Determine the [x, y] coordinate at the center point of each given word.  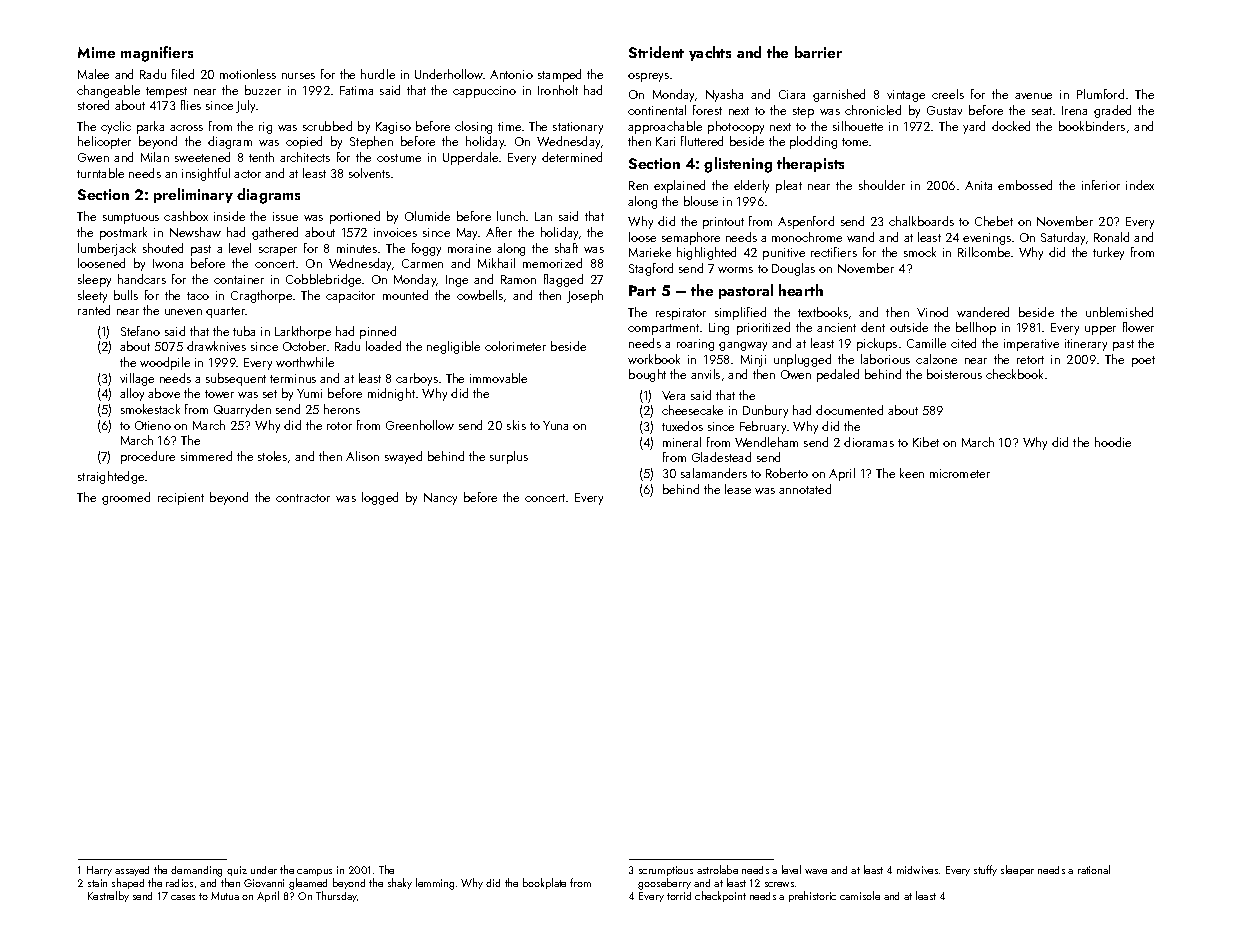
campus [314, 872]
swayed [403, 457]
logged [380, 498]
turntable [100, 173]
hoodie [1113, 442]
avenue [1033, 96]
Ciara [792, 94]
